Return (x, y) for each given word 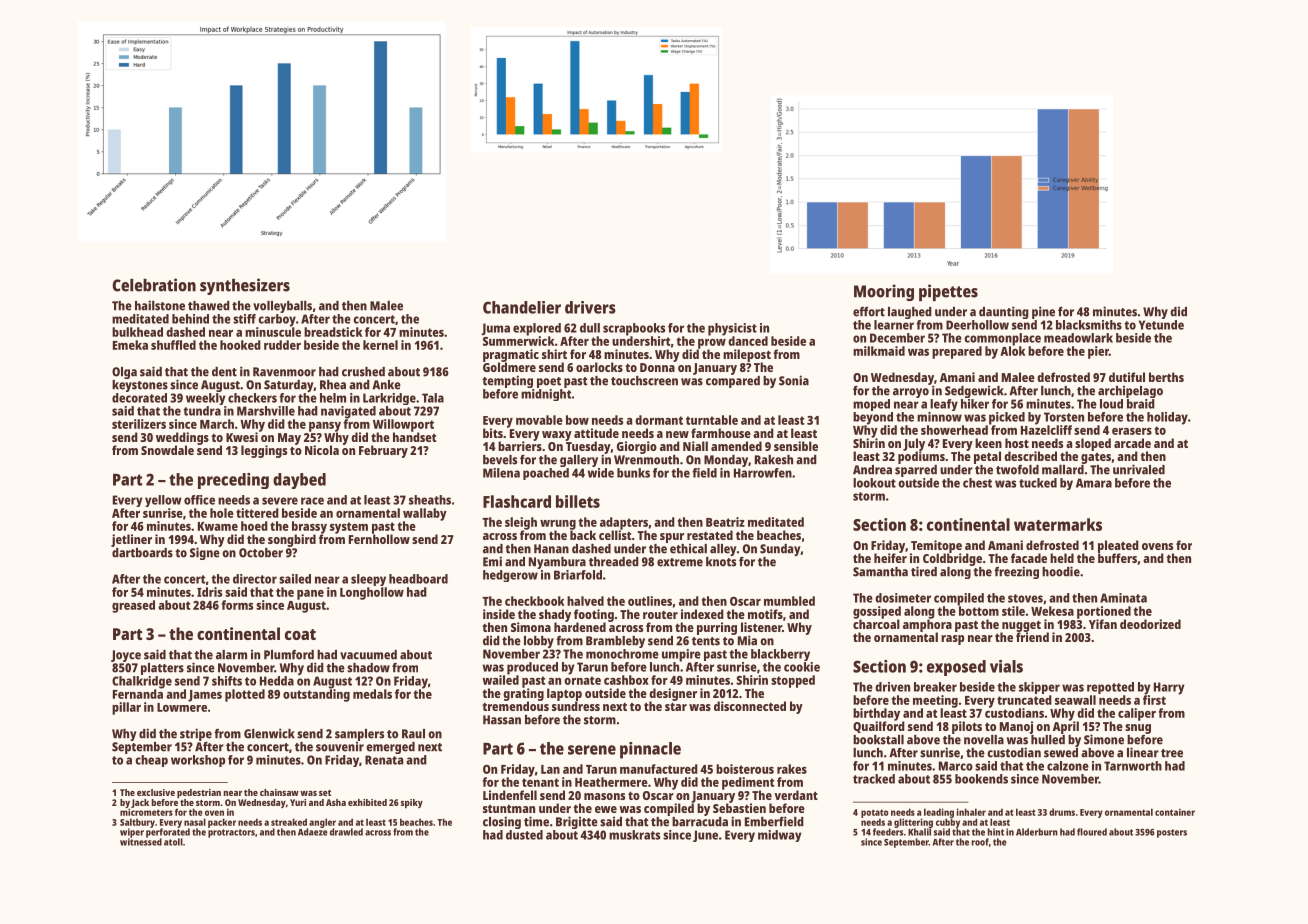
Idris (209, 592)
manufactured (659, 769)
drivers (590, 307)
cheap (151, 761)
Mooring (884, 292)
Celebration (154, 285)
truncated (1024, 700)
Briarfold (578, 575)
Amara (1094, 483)
